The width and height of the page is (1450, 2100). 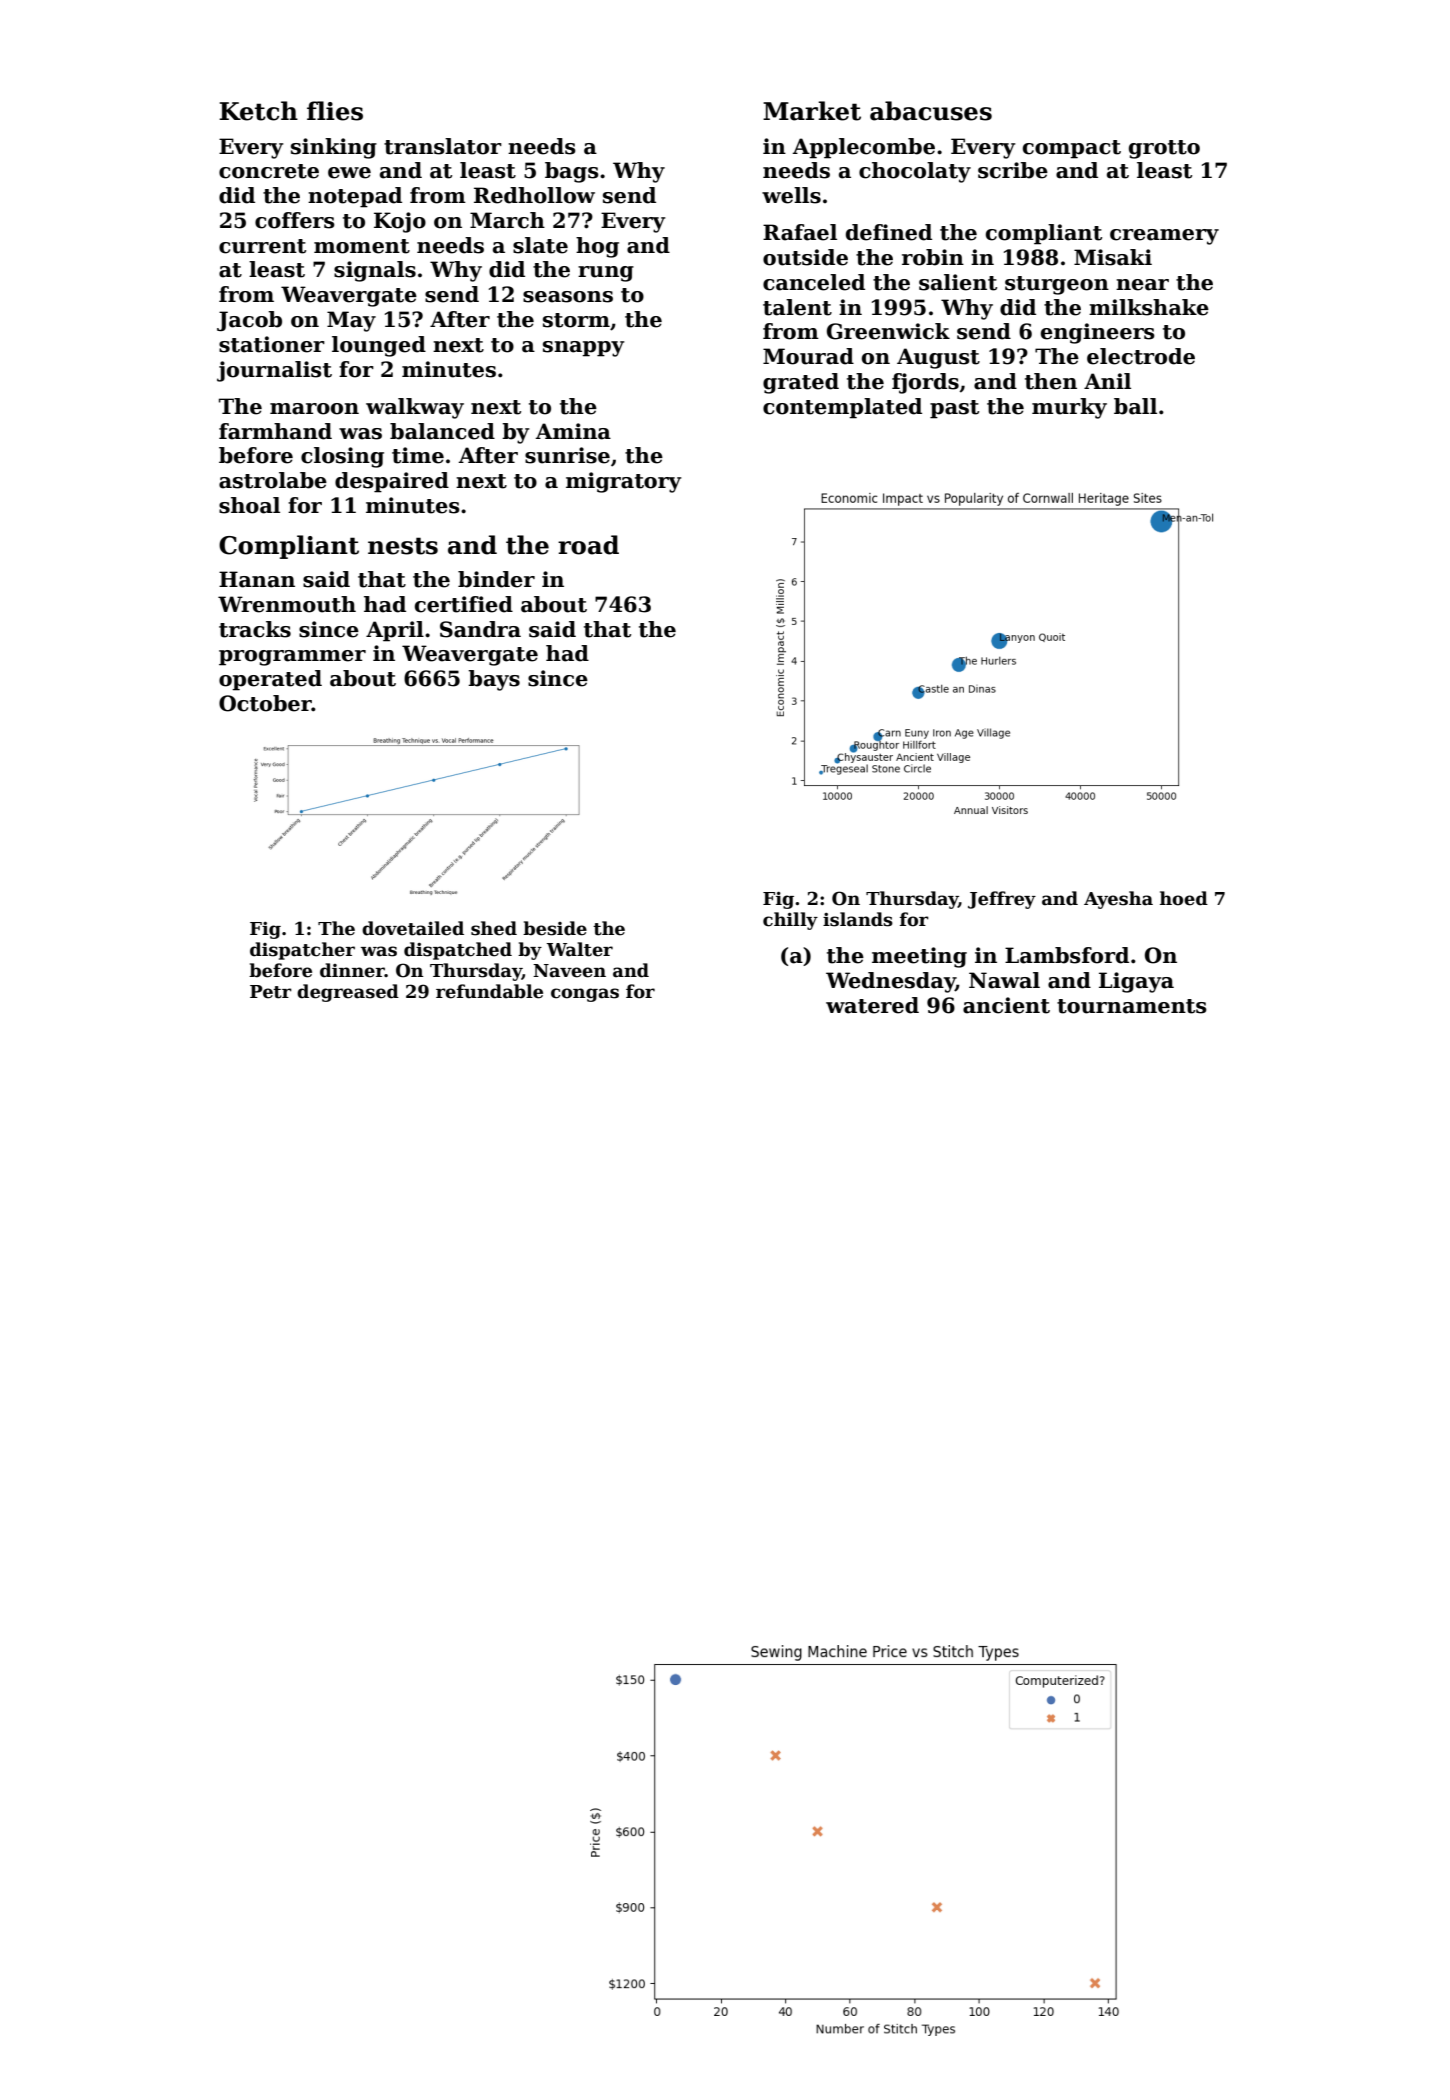 What do you see at coordinates (1069, 408) in the page?
I see `murky` at bounding box center [1069, 408].
